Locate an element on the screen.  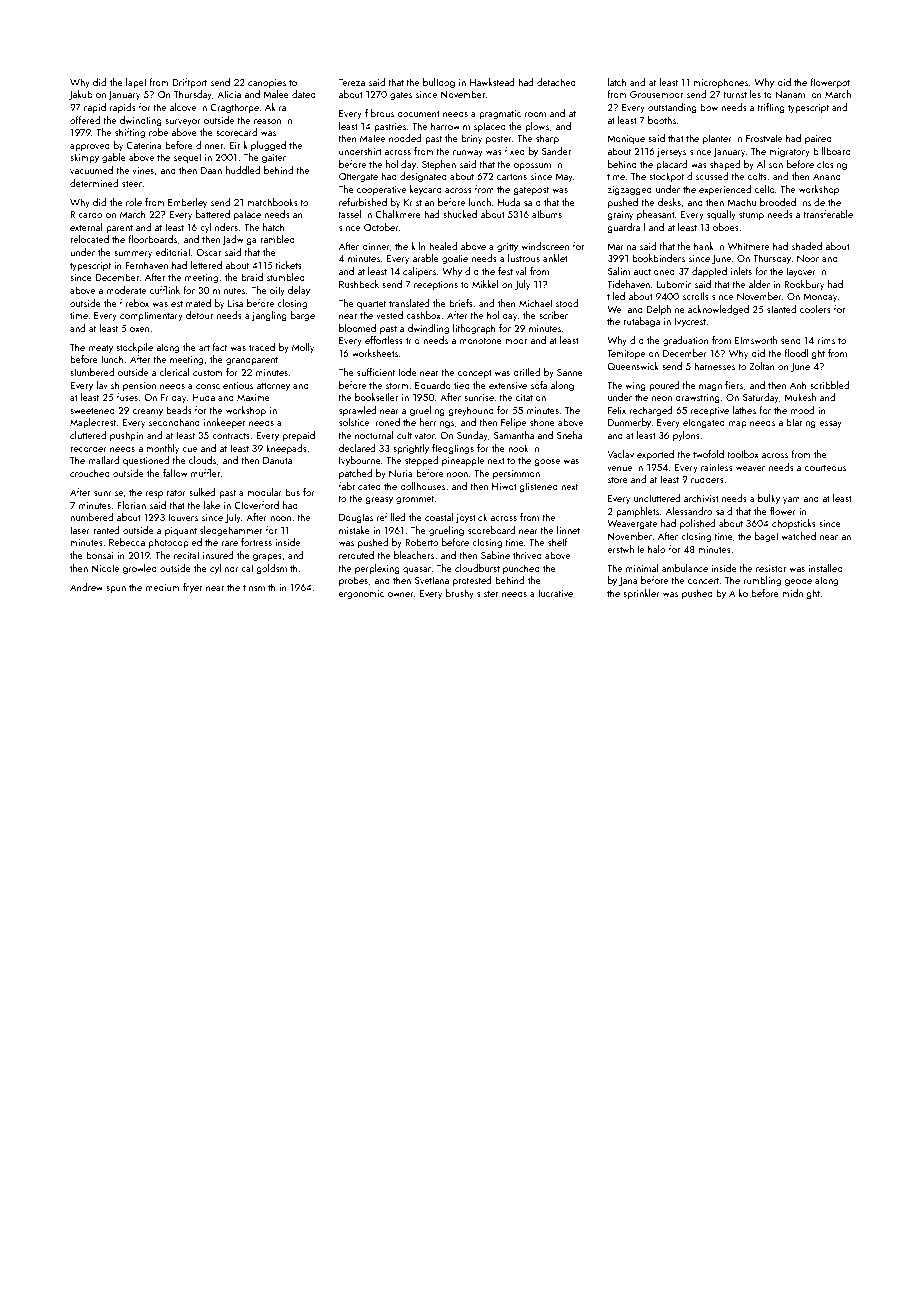
Rushbeck is located at coordinates (359, 284).
